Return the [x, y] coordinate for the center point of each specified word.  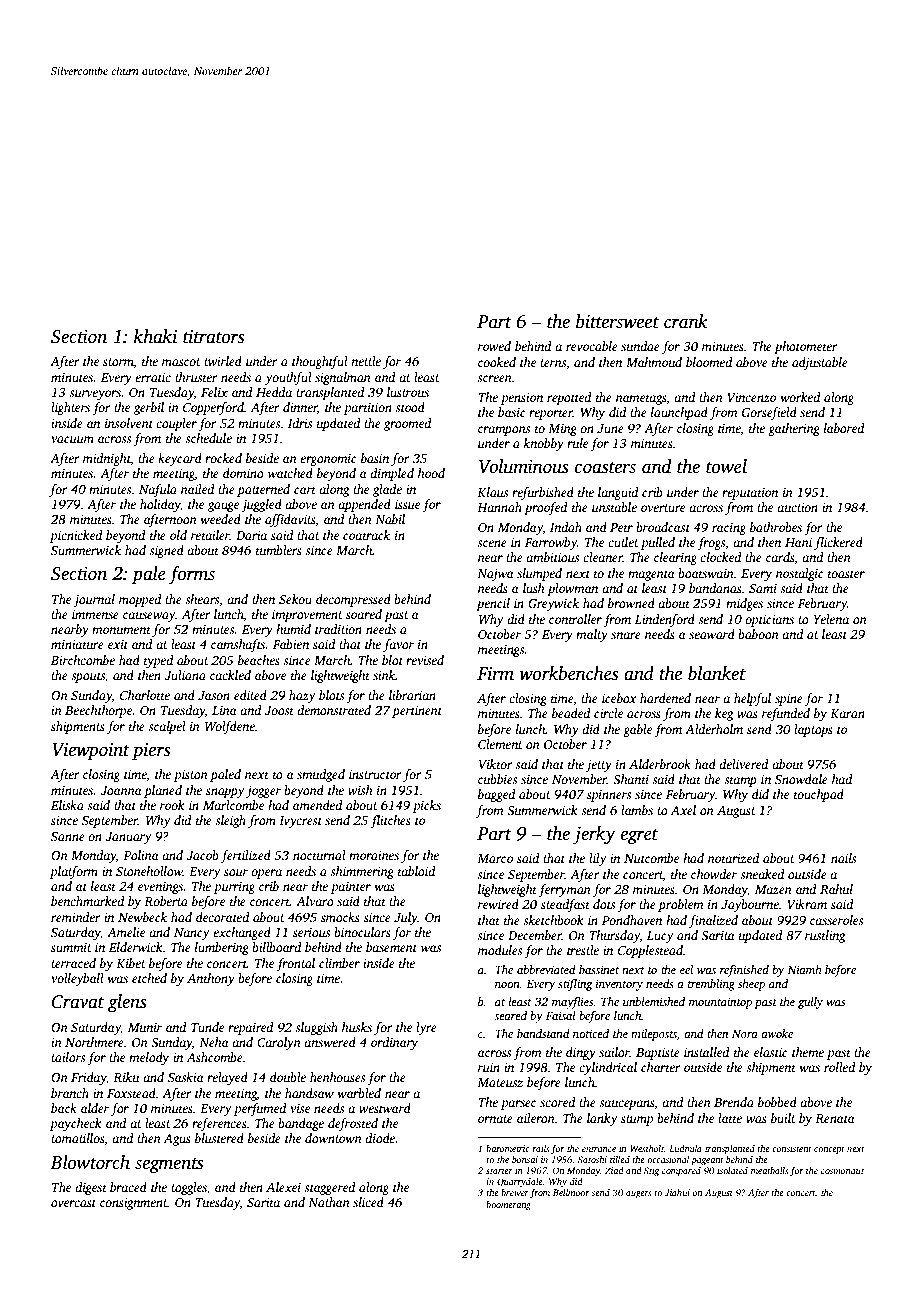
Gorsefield [769, 413]
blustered [219, 1138]
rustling [825, 936]
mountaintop [720, 1003]
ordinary [394, 1043]
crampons [504, 431]
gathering [794, 429]
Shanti [631, 779]
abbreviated [546, 969]
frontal [295, 964]
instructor [375, 774]
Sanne [68, 836]
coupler [176, 424]
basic [512, 412]
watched [290, 473]
